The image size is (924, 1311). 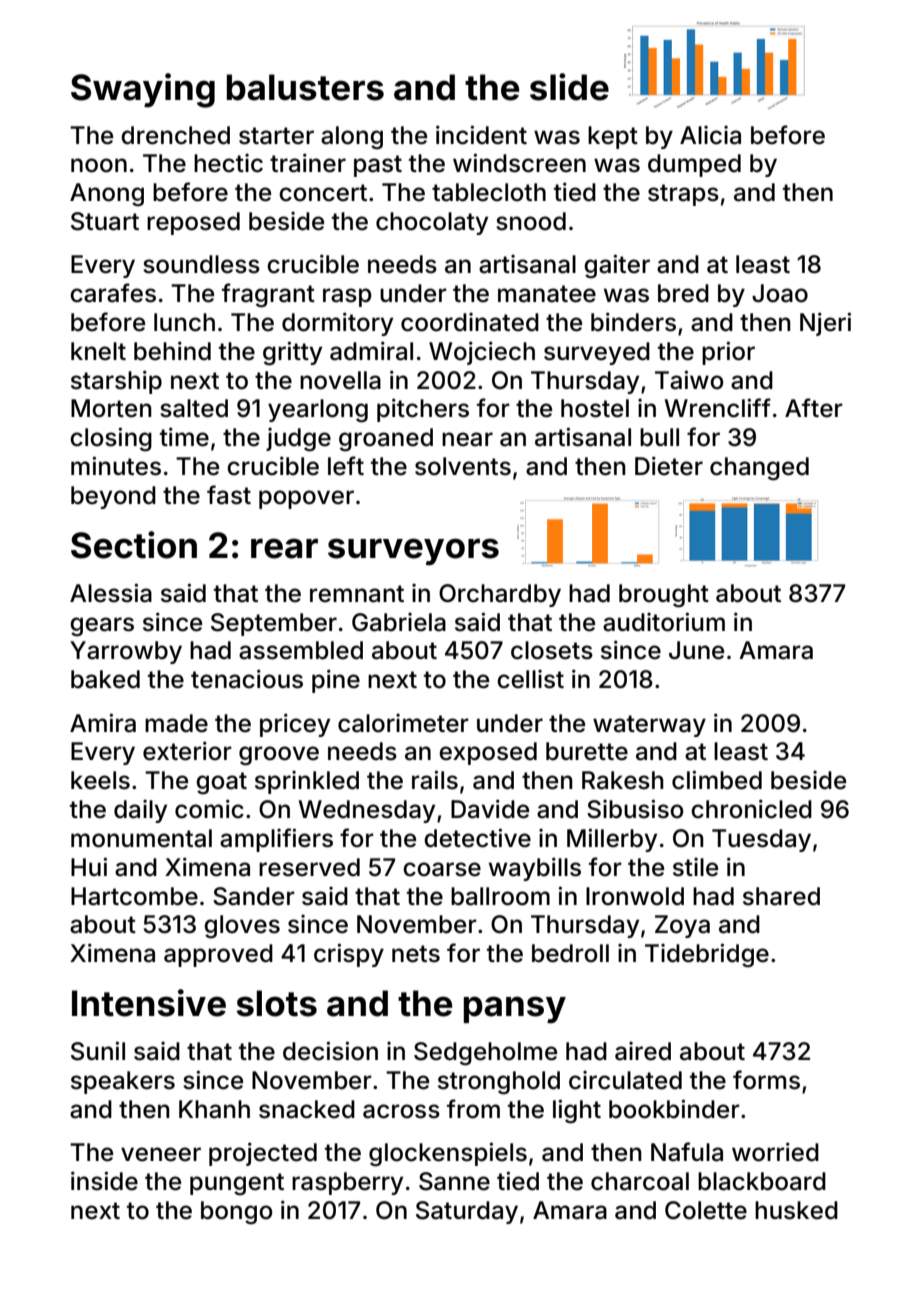 I want to click on comic, so click(x=209, y=809).
